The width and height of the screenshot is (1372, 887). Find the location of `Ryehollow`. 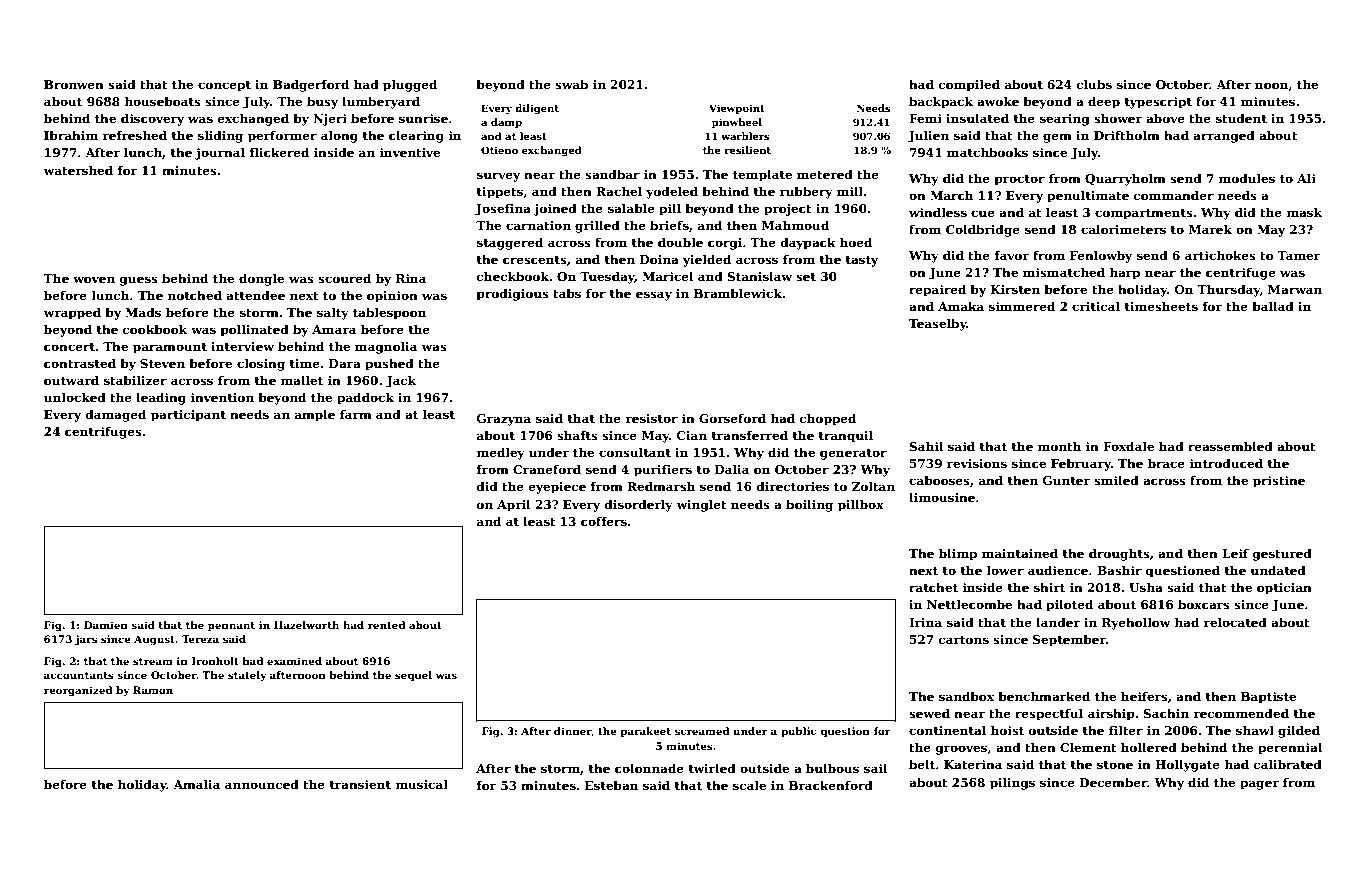

Ryehollow is located at coordinates (1136, 623).
